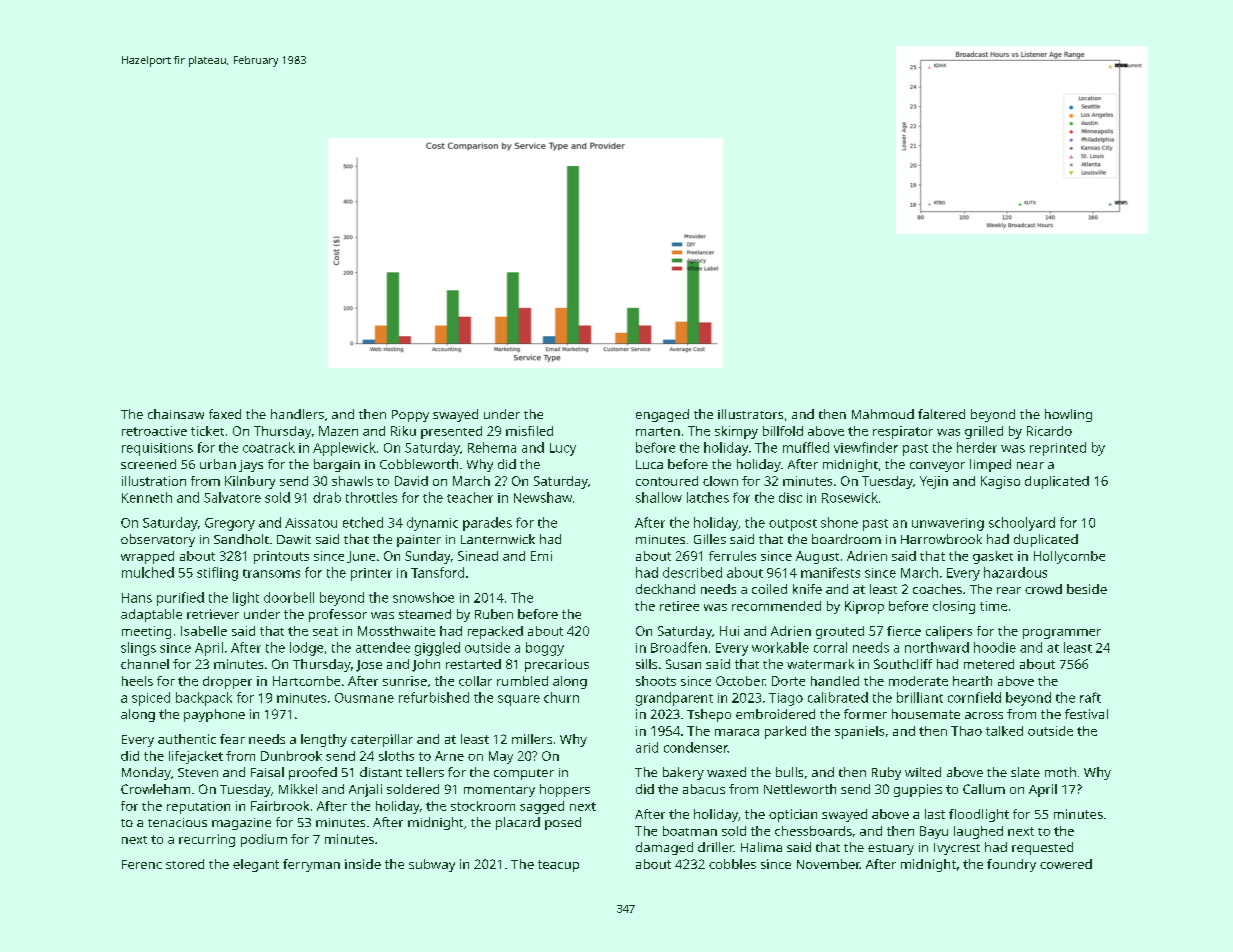  I want to click on hazardous, so click(1015, 572).
